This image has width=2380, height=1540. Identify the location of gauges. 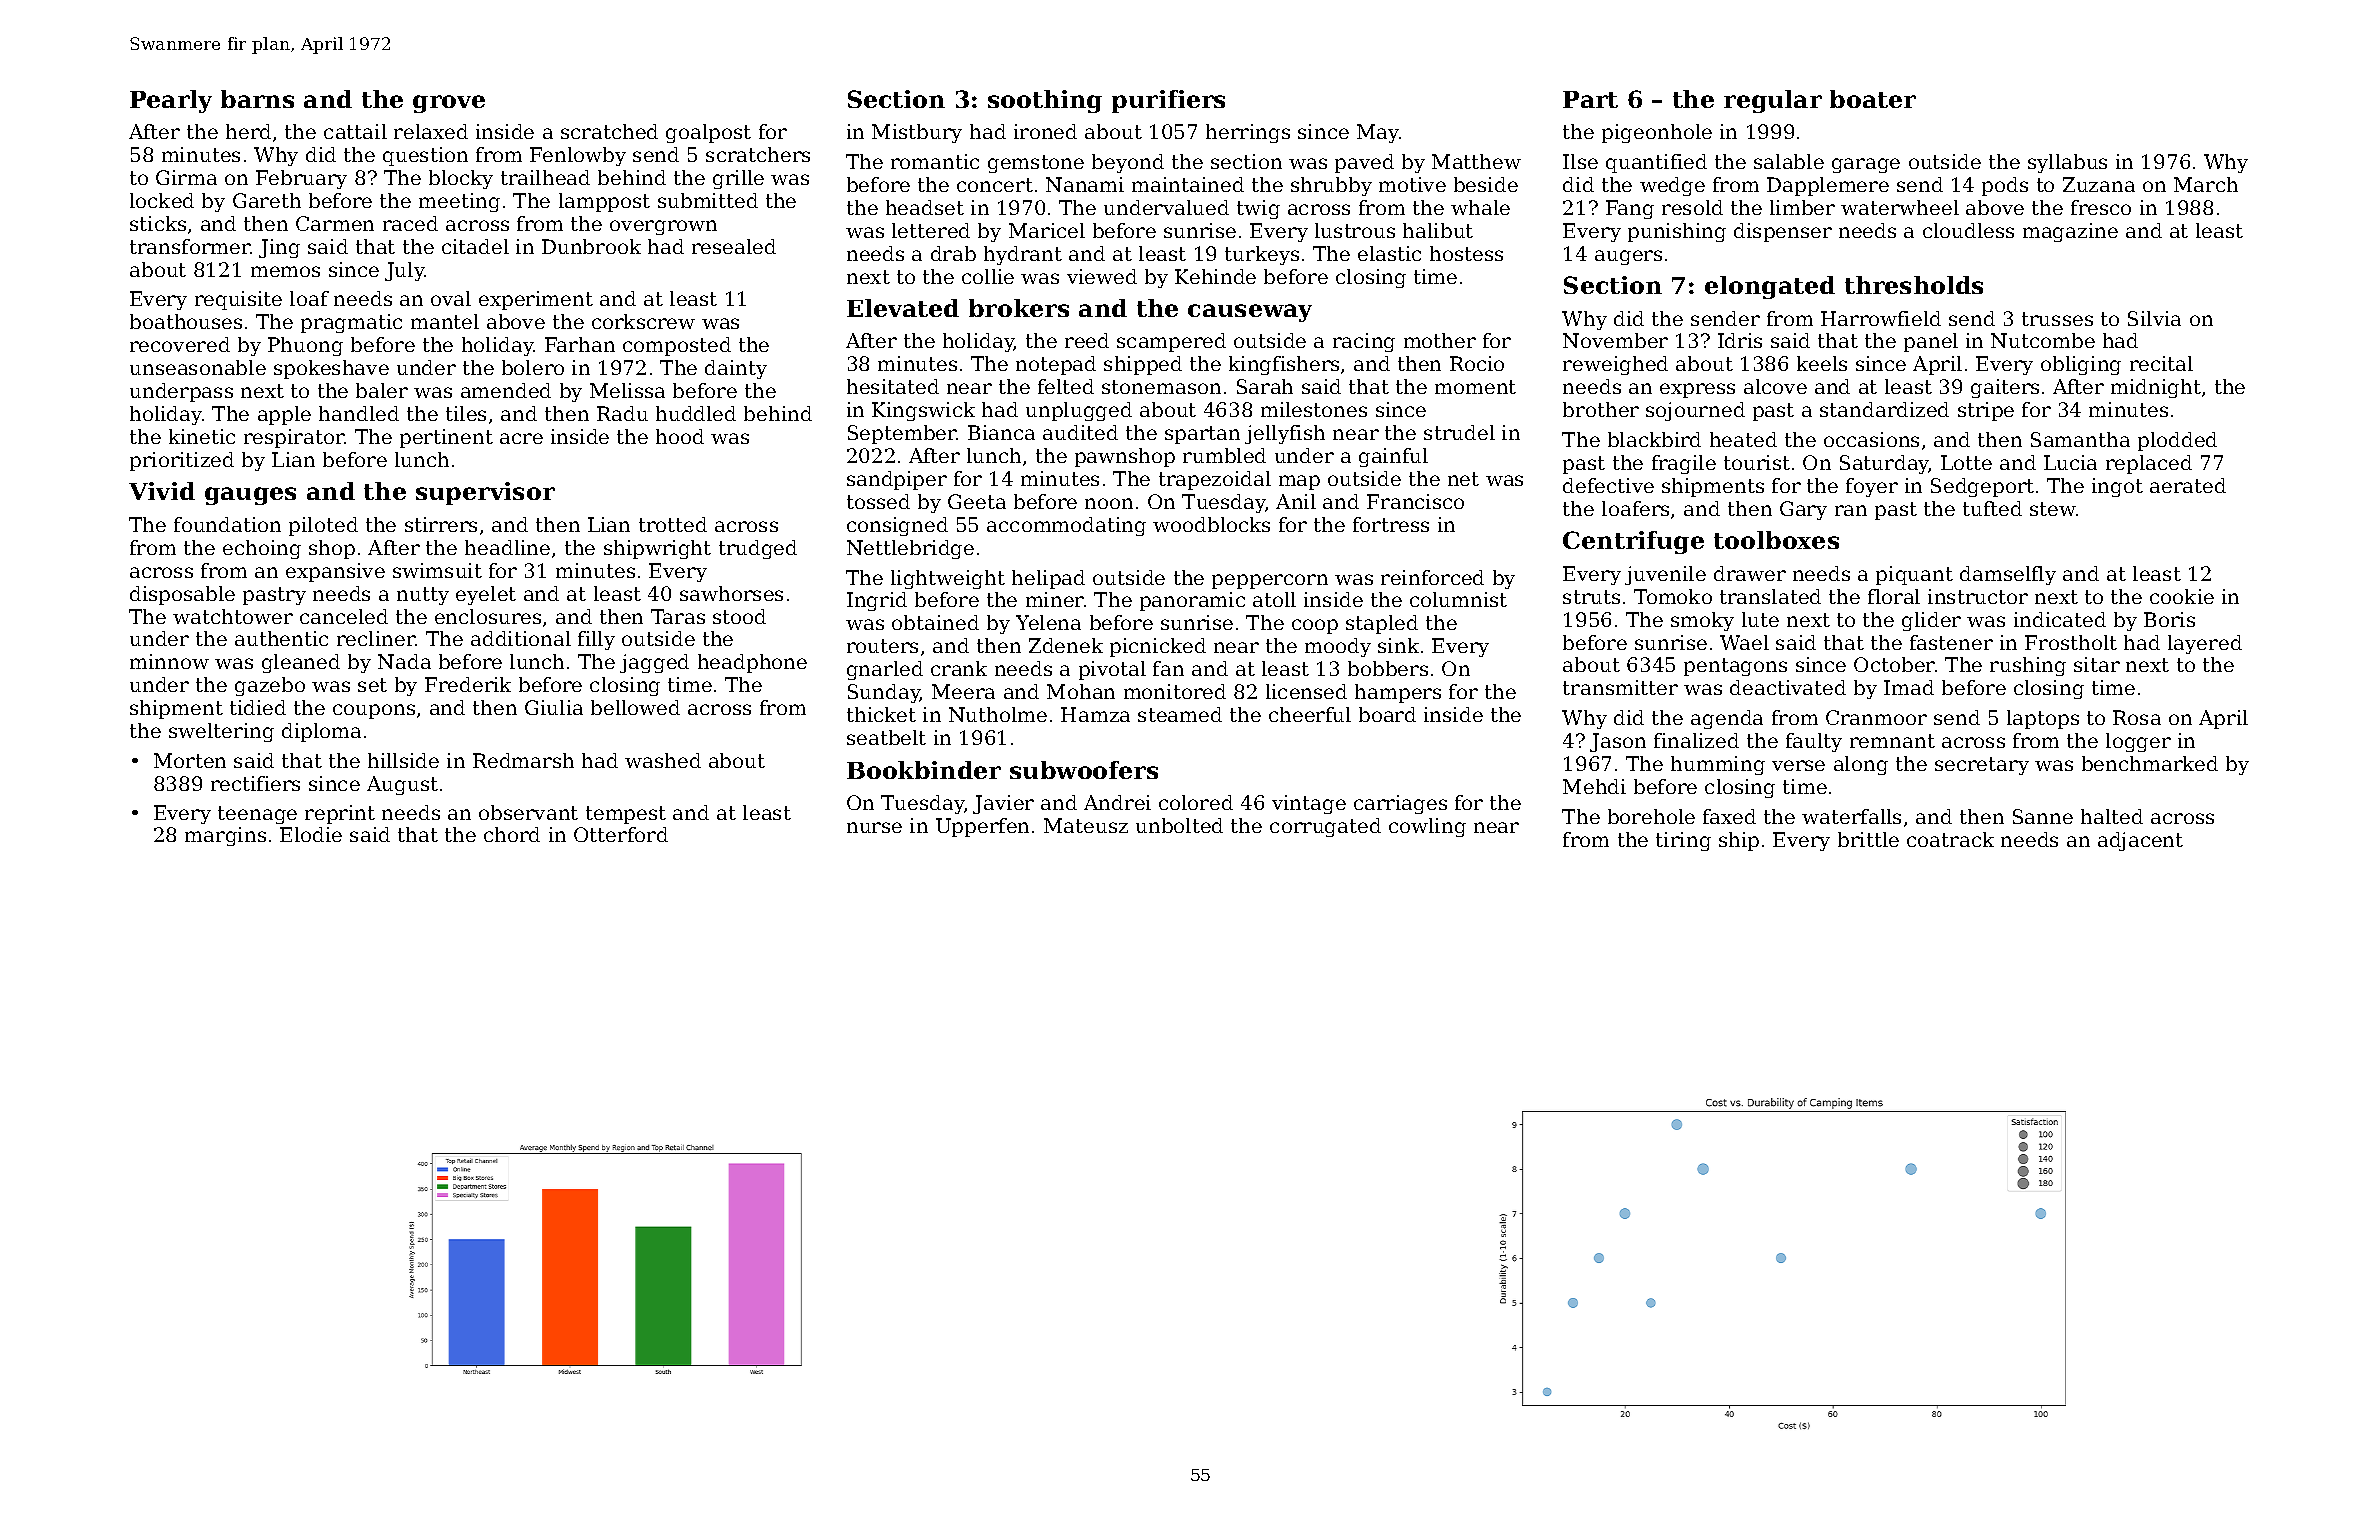
(250, 496).
